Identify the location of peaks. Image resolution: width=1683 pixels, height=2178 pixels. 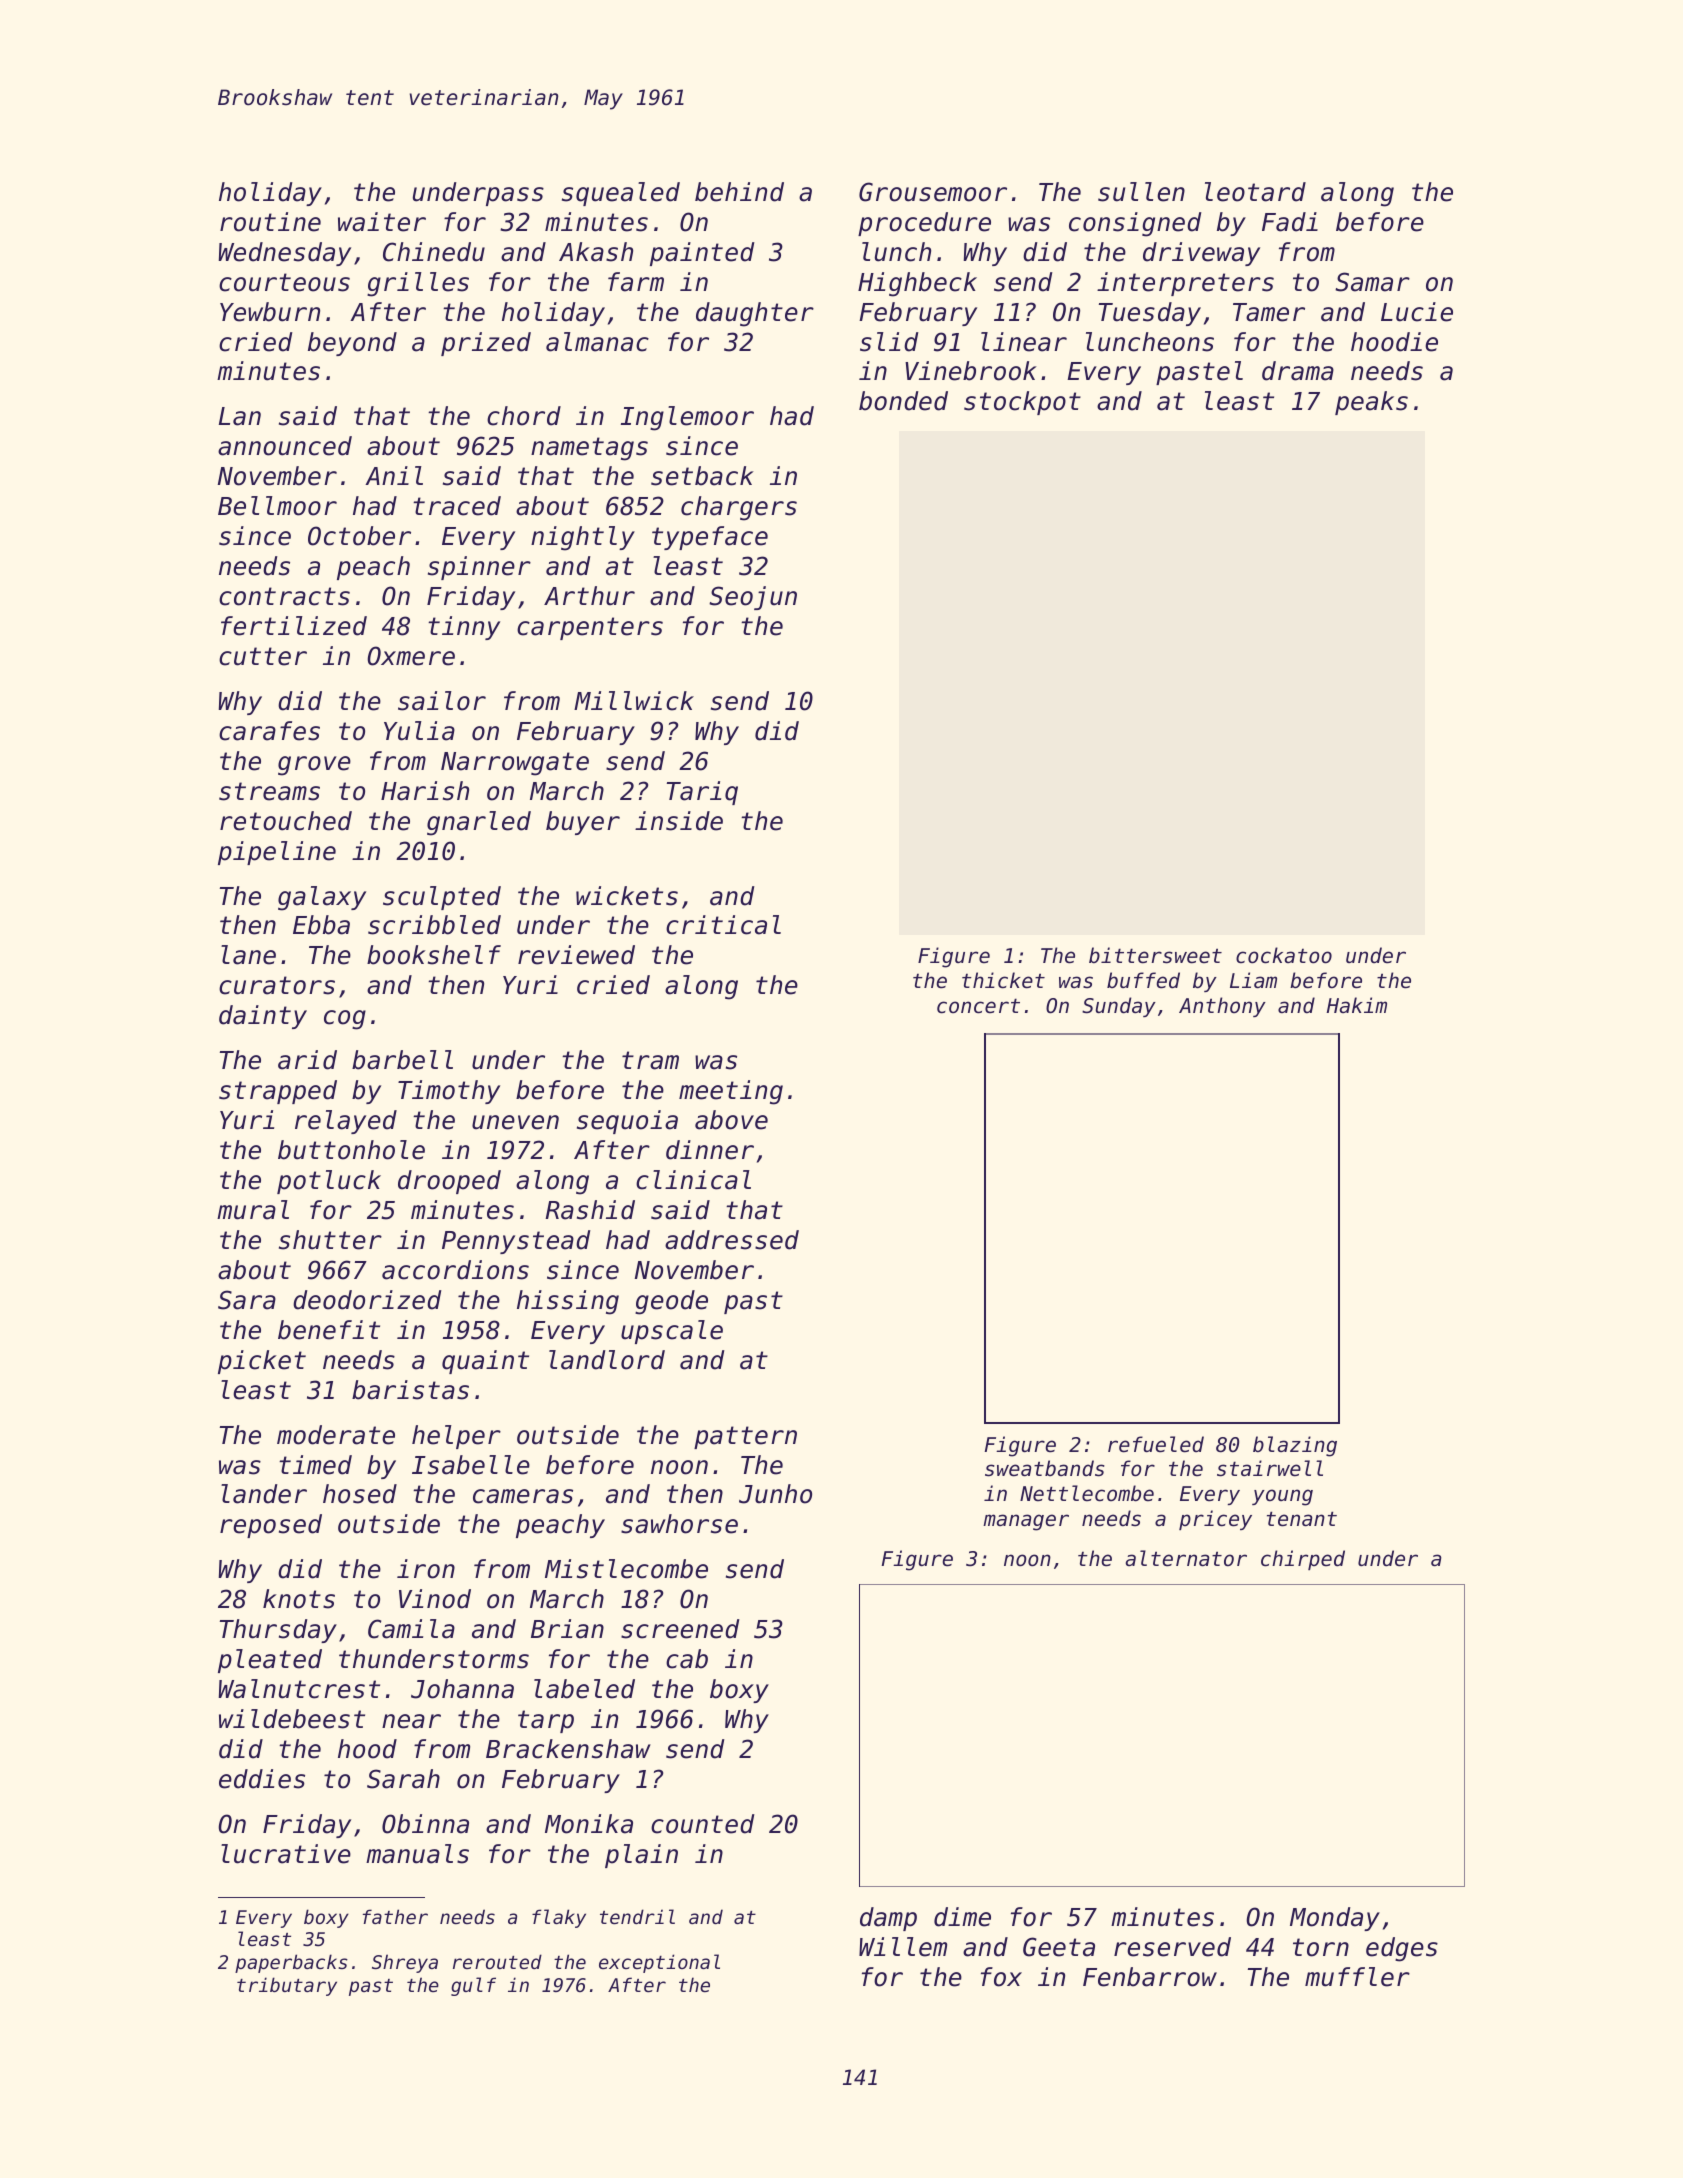
(1371, 403).
